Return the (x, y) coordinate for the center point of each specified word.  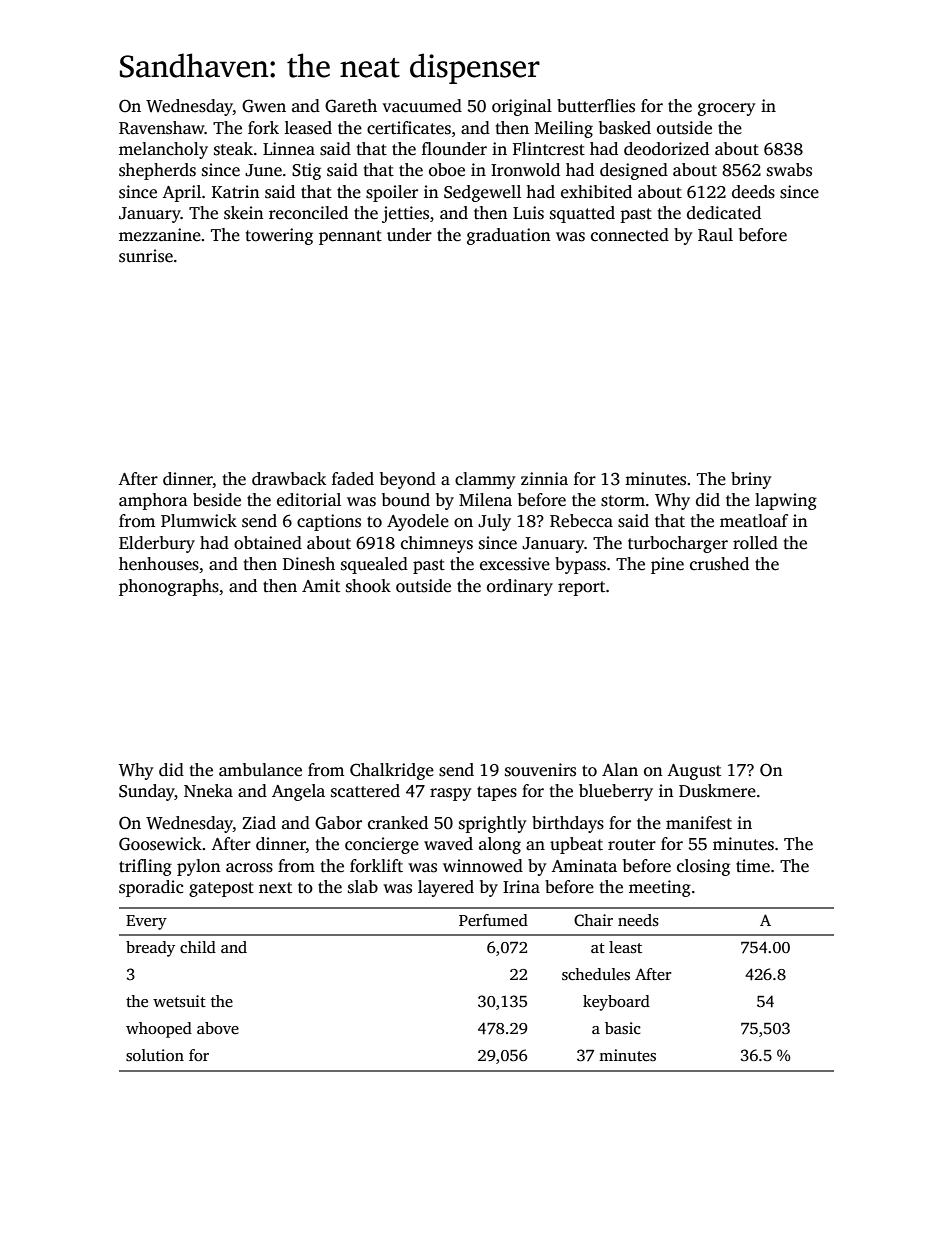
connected (630, 235)
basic (623, 1028)
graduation (509, 236)
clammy (485, 480)
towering (279, 236)
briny (751, 480)
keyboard (616, 1003)
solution (155, 1055)
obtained (268, 543)
